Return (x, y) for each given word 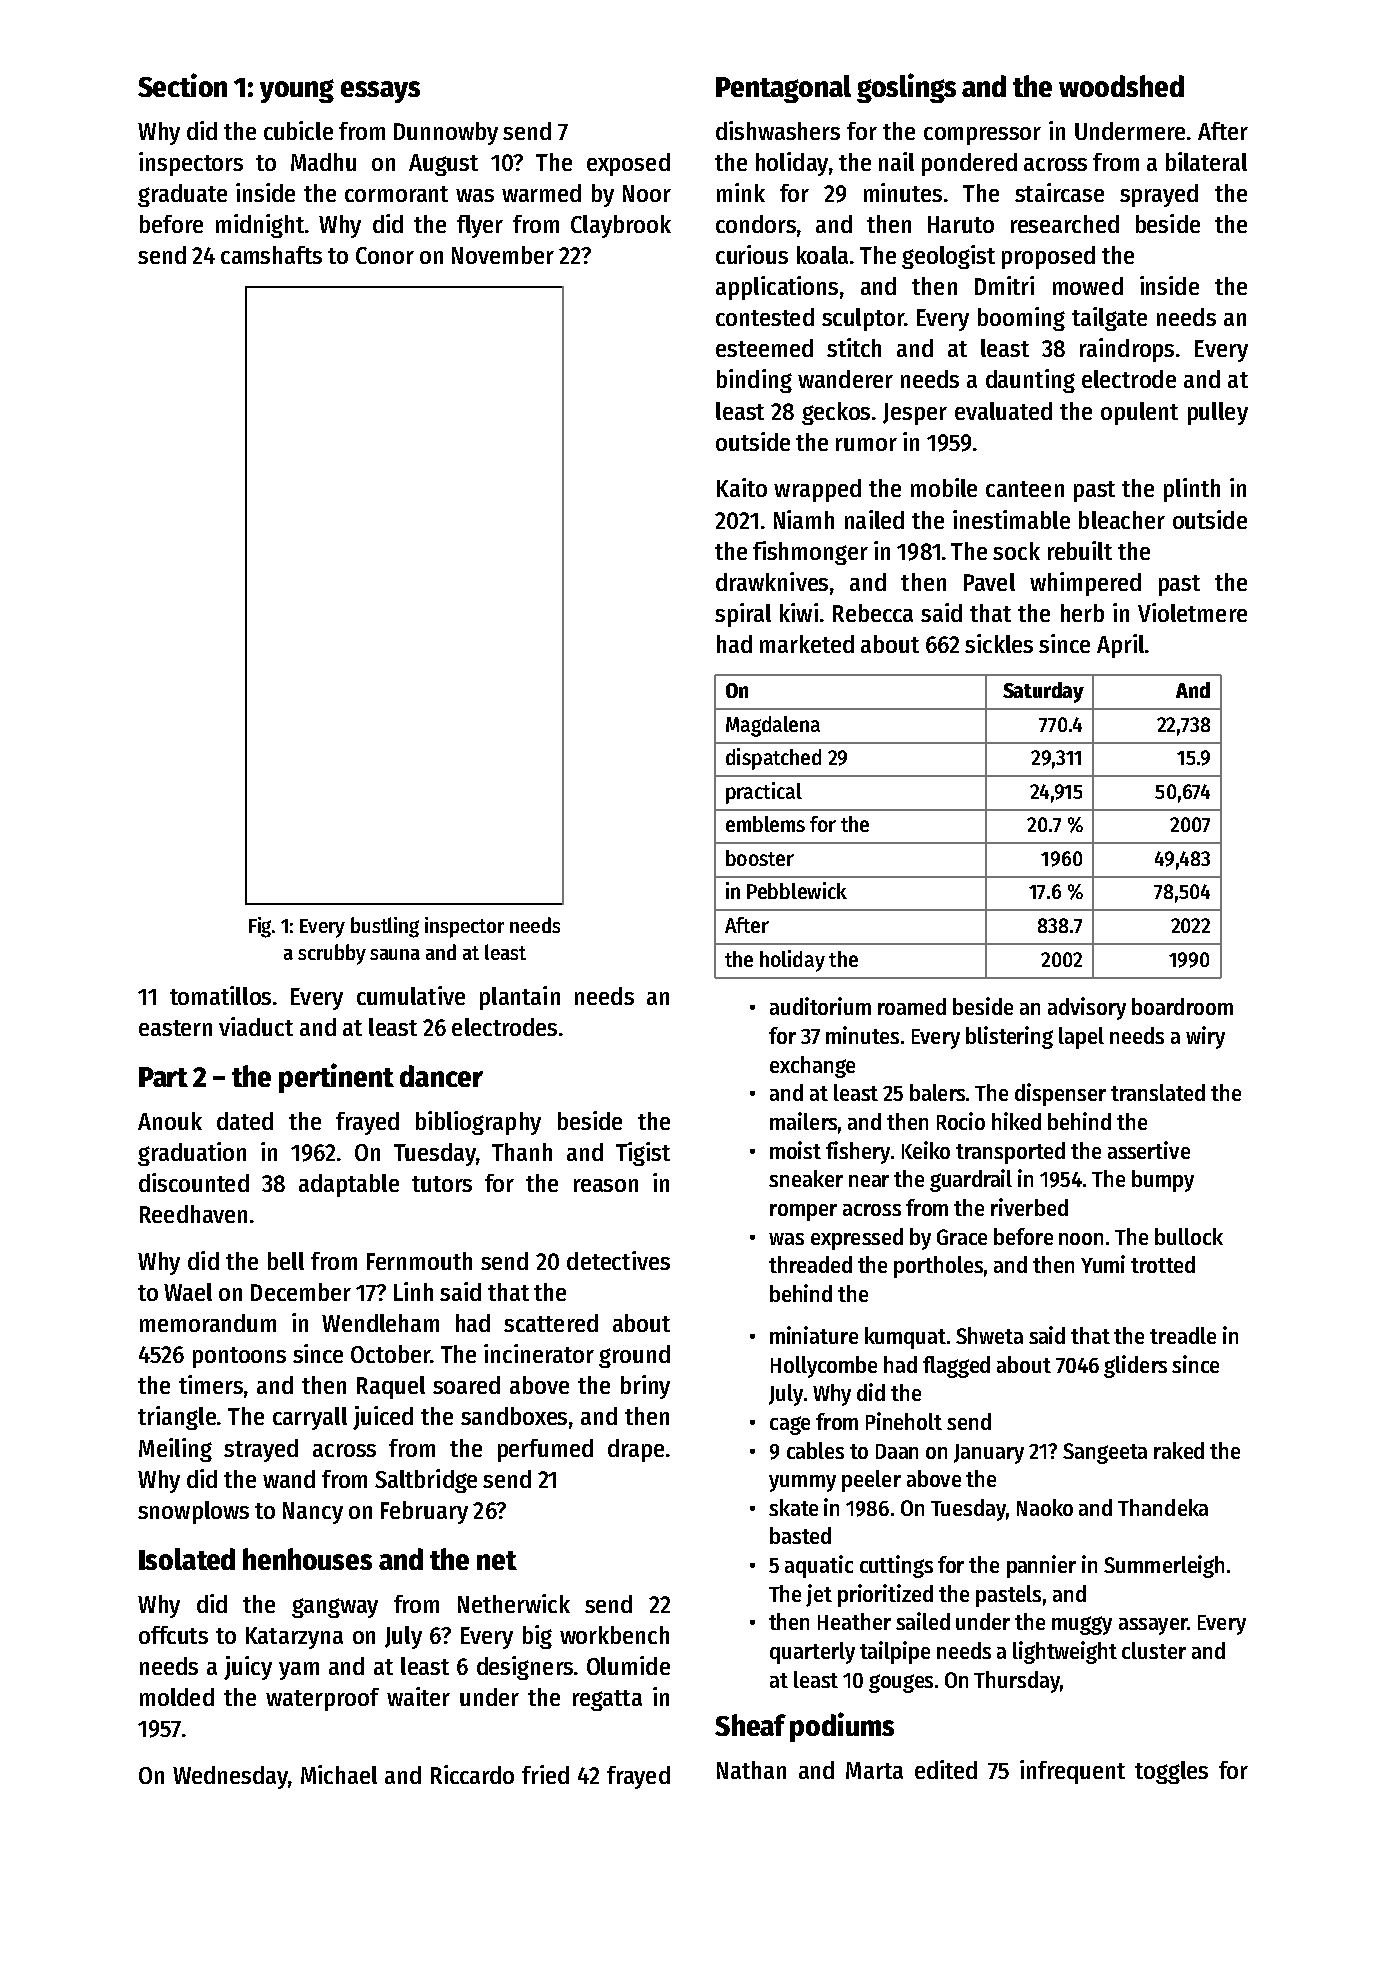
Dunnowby (446, 133)
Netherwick (514, 1603)
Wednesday (230, 1777)
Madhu (323, 162)
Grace (962, 1237)
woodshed (1121, 86)
